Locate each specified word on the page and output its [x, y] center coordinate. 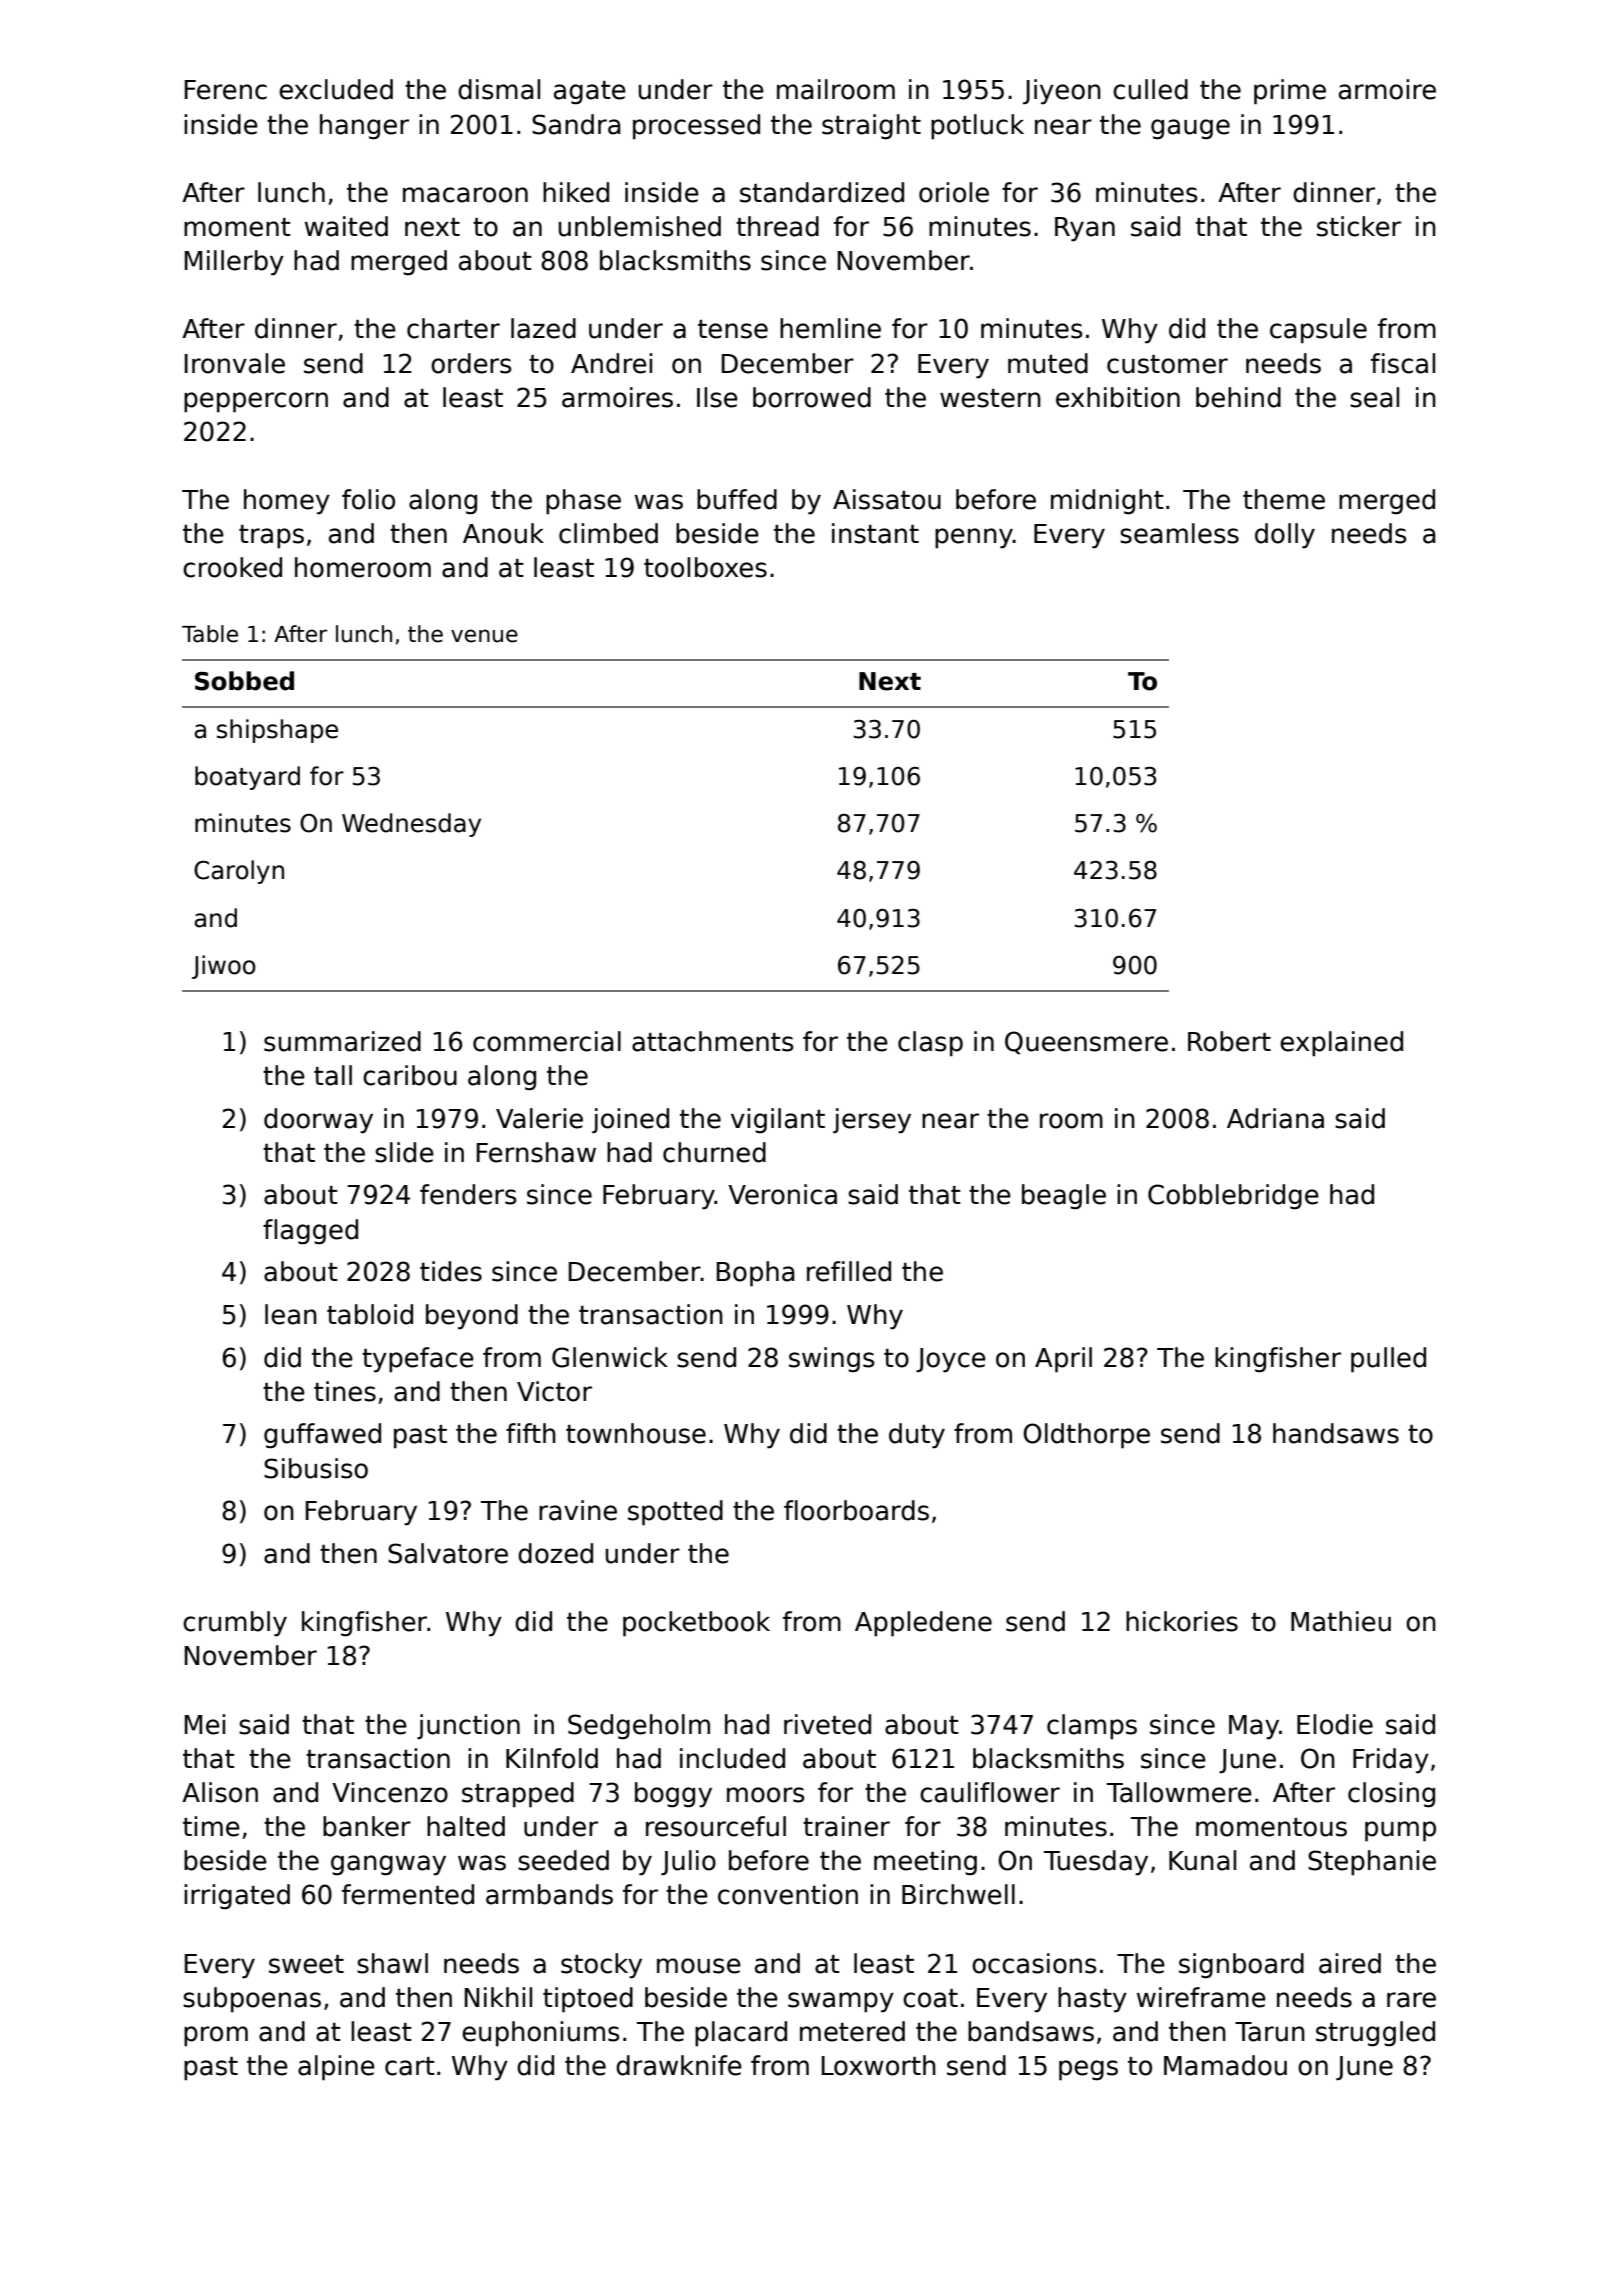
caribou [410, 1075]
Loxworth [879, 2065]
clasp [930, 1044]
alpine [336, 2068]
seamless [1179, 533]
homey [287, 502]
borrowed [812, 397]
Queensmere [1086, 1043]
